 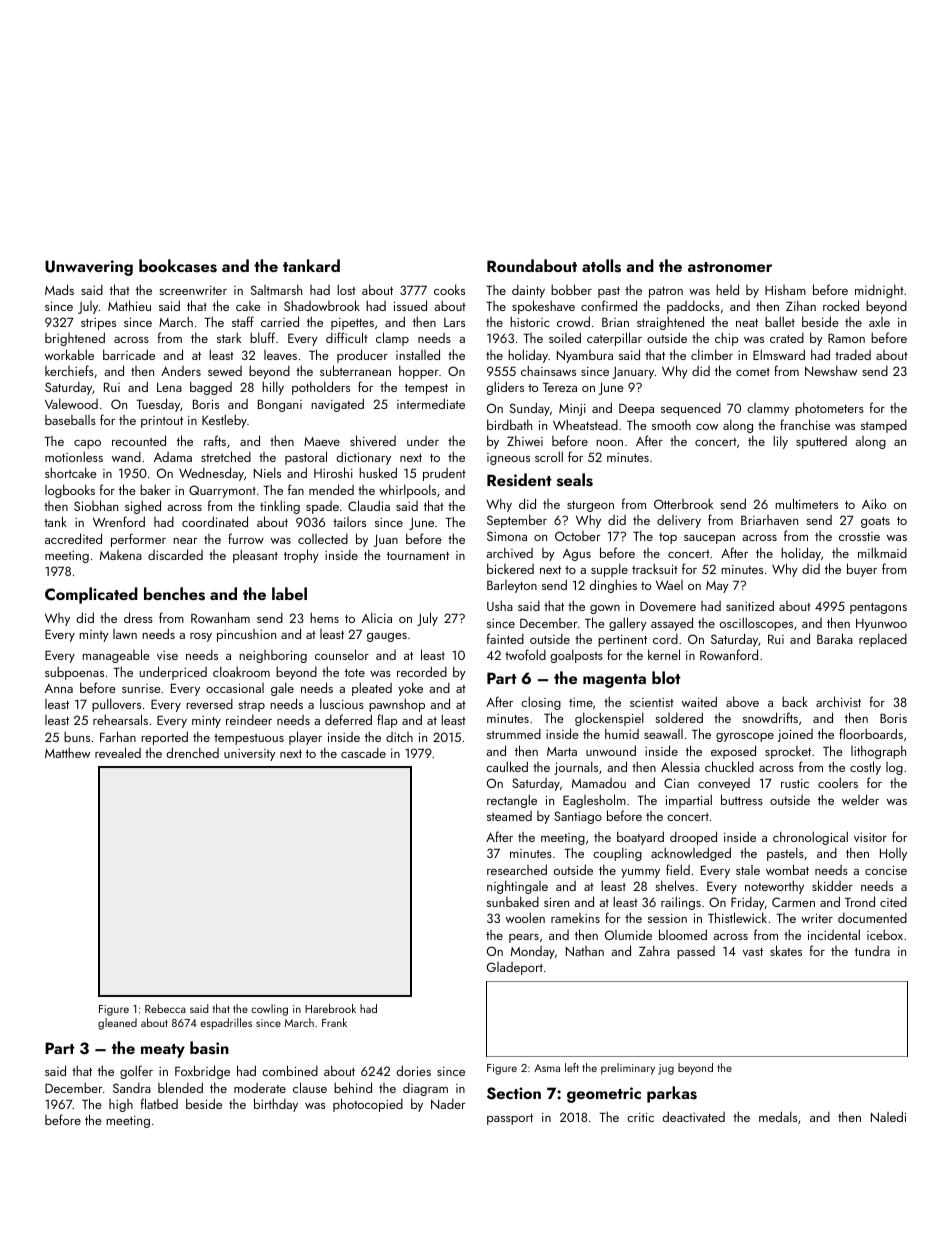 I want to click on Frank, so click(x=334, y=1022).
